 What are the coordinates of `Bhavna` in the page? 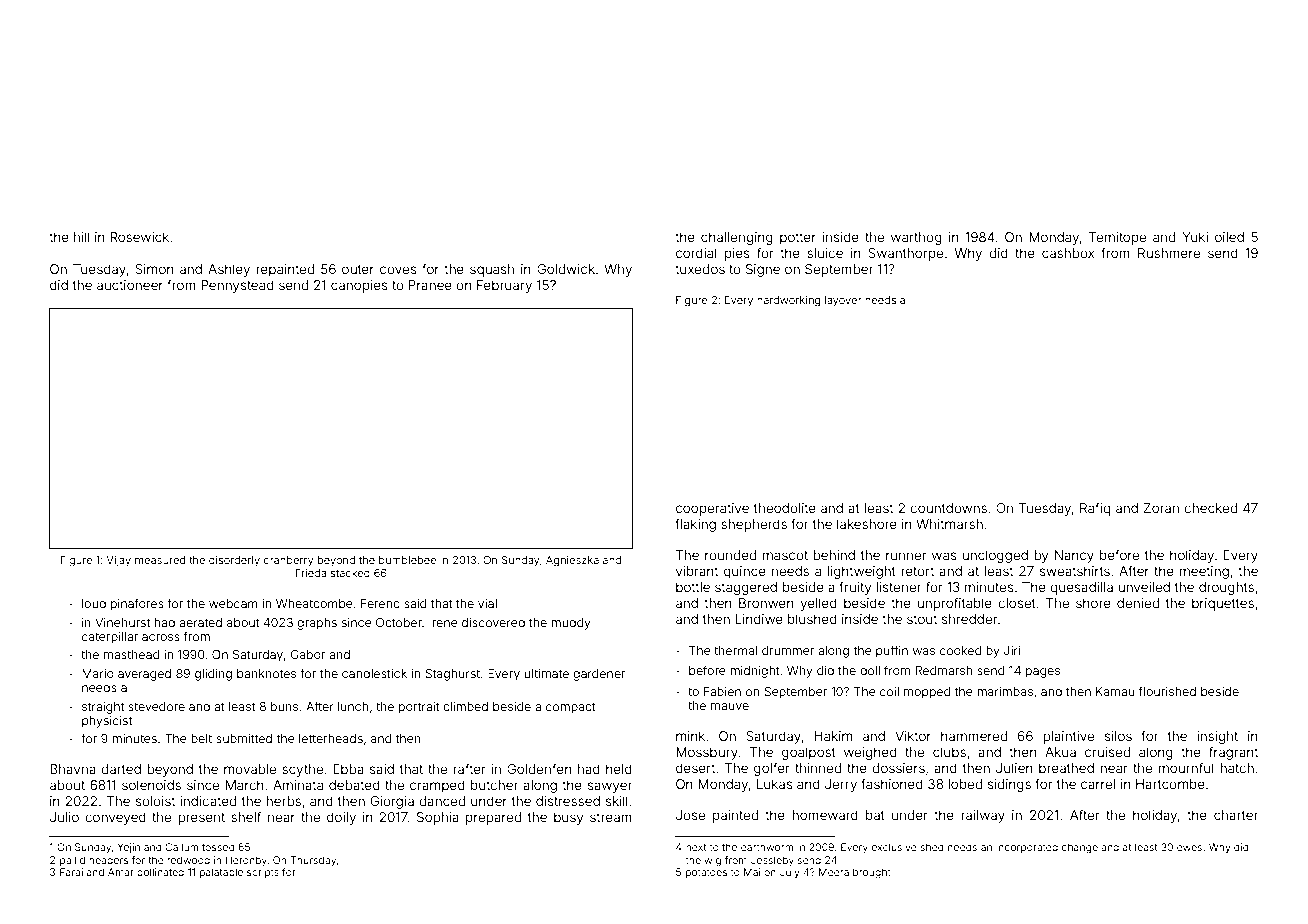 It's located at (73, 769).
